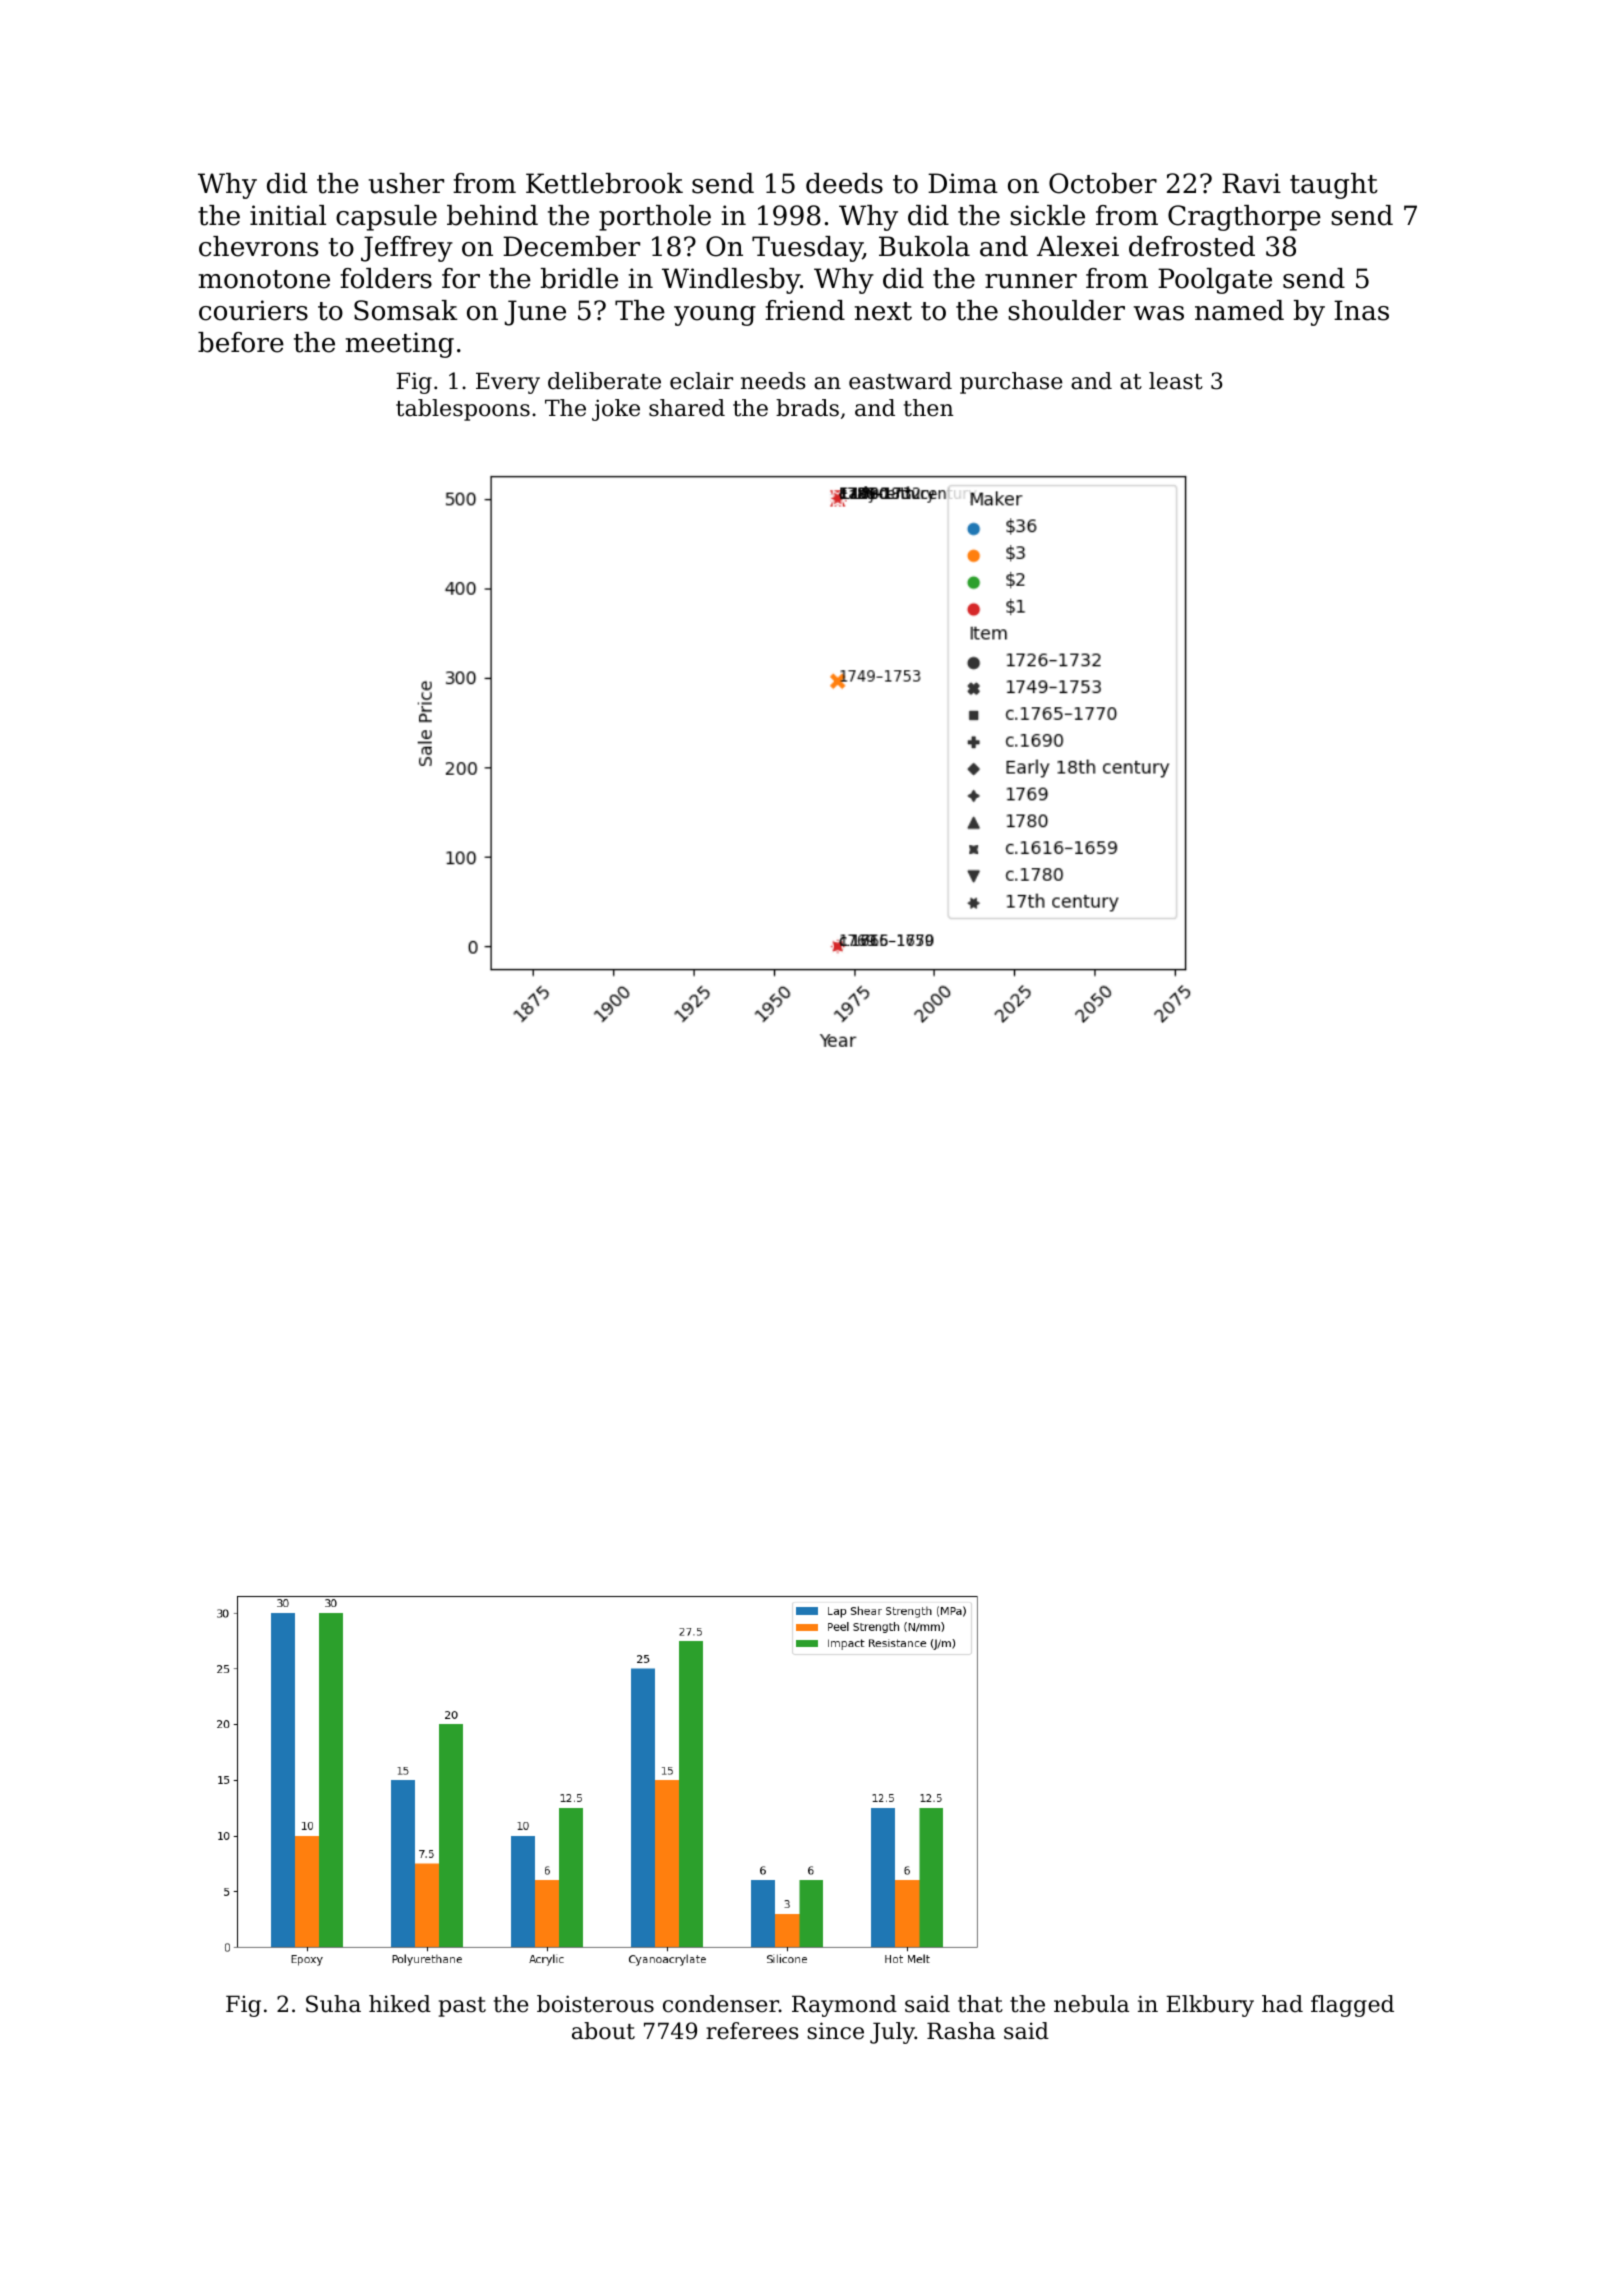 The height and width of the screenshot is (2292, 1620). What do you see at coordinates (333, 2004) in the screenshot?
I see `Suha` at bounding box center [333, 2004].
